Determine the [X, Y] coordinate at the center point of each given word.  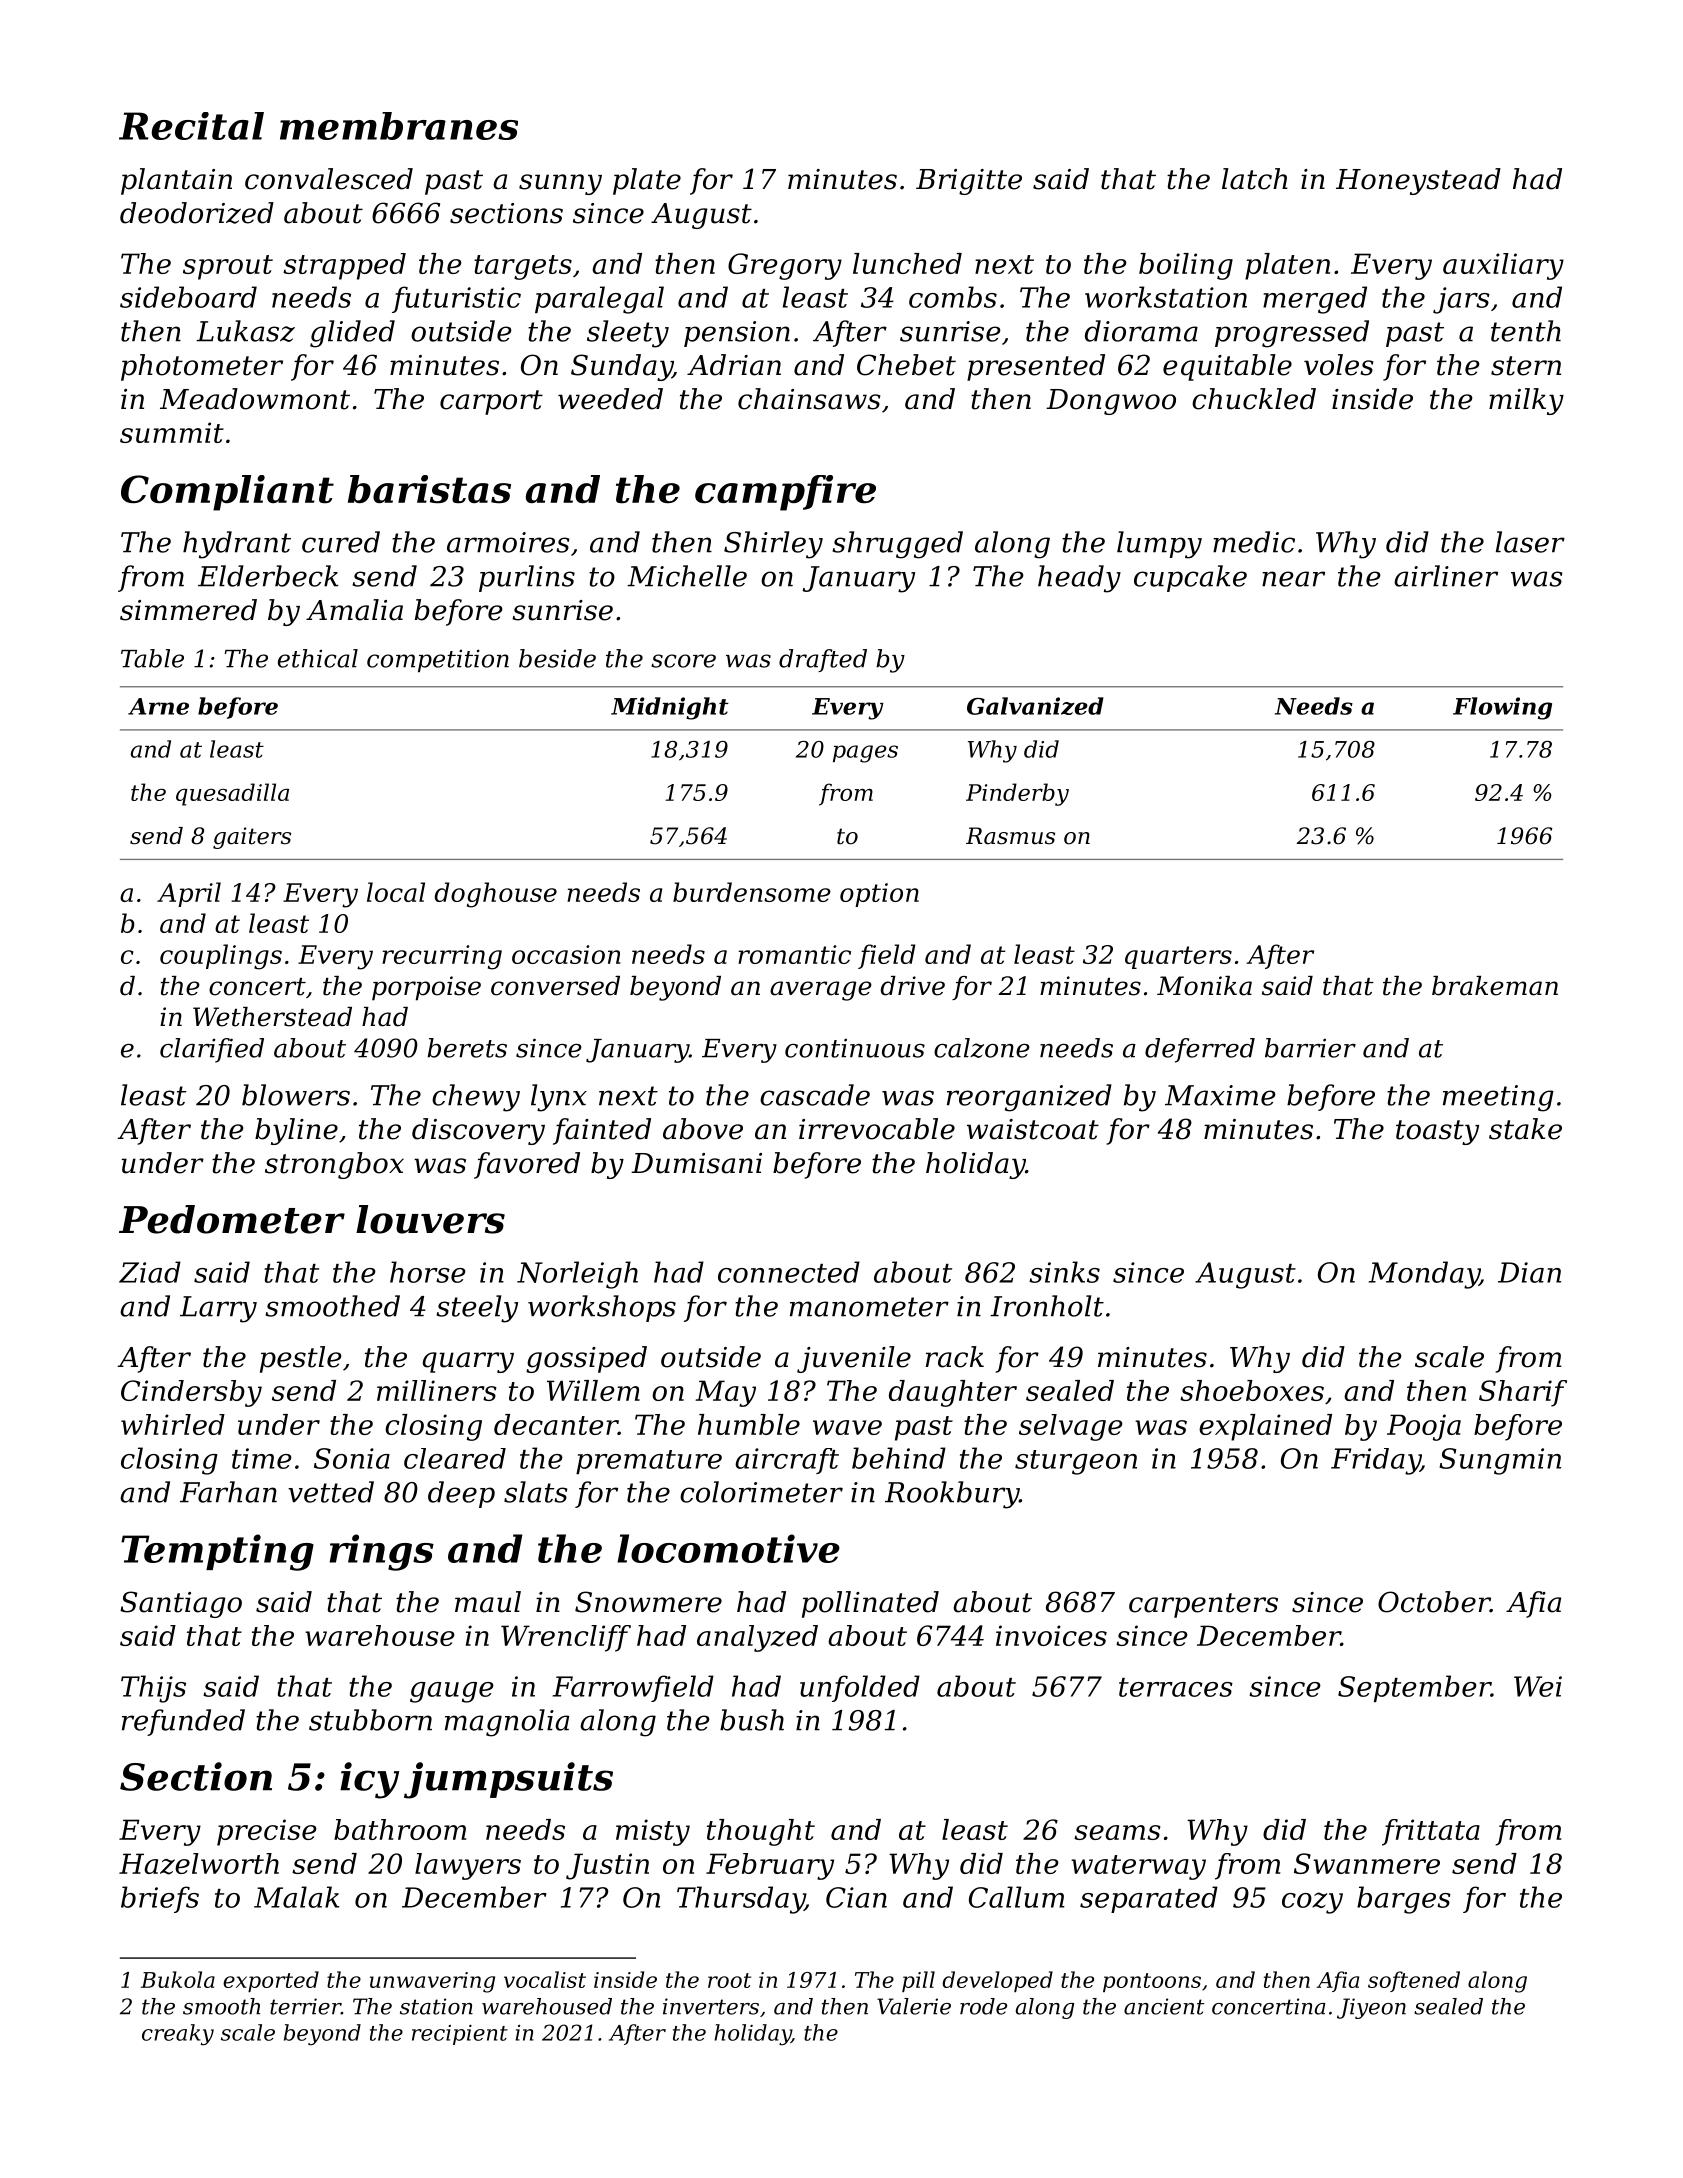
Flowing [1502, 708]
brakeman [1495, 986]
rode [983, 2006]
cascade [815, 1095]
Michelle [687, 576]
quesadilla [232, 794]
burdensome [752, 892]
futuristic [456, 299]
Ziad [150, 1272]
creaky [178, 2034]
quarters [1178, 957]
